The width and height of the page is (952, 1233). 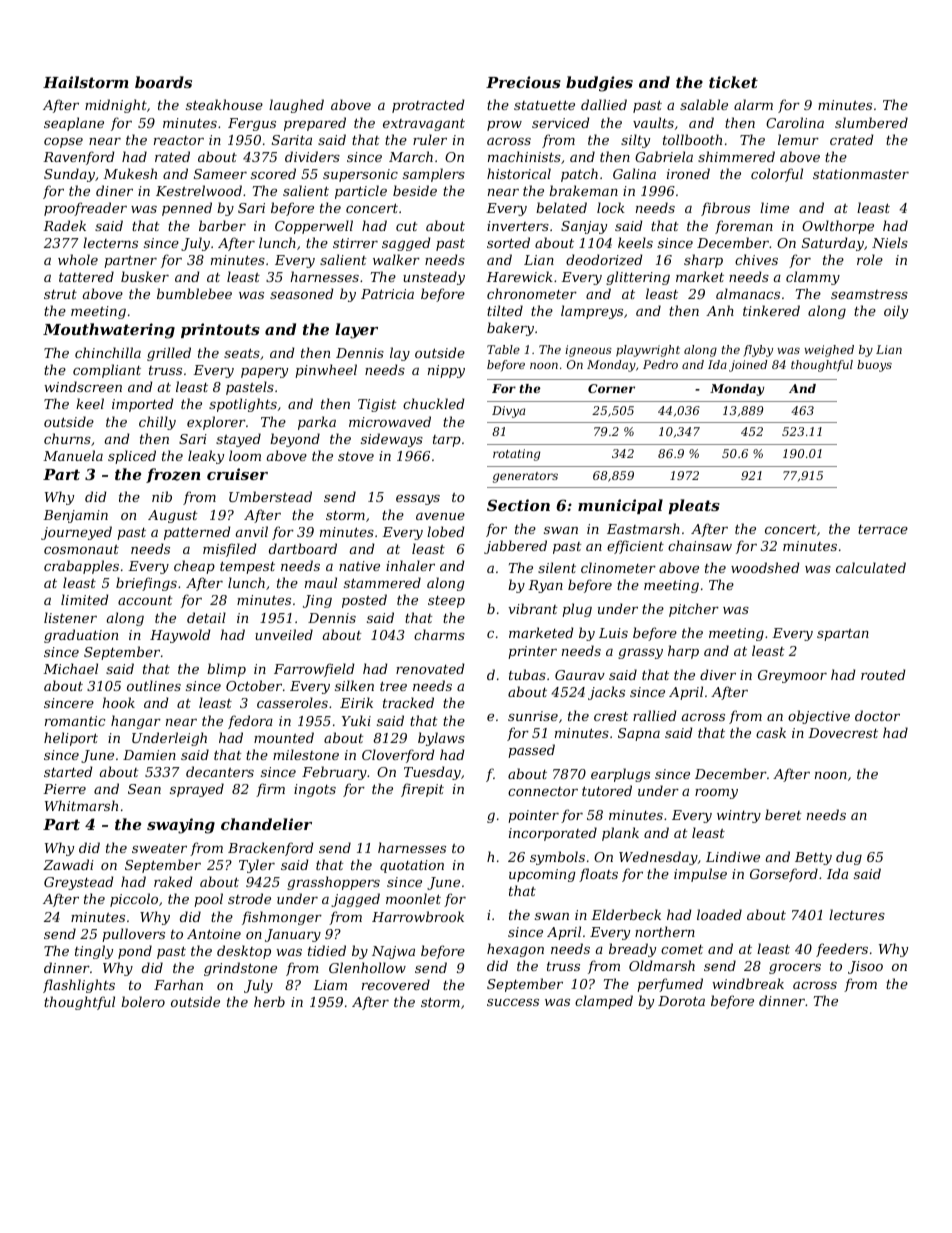 I want to click on Precious, so click(x=523, y=82).
